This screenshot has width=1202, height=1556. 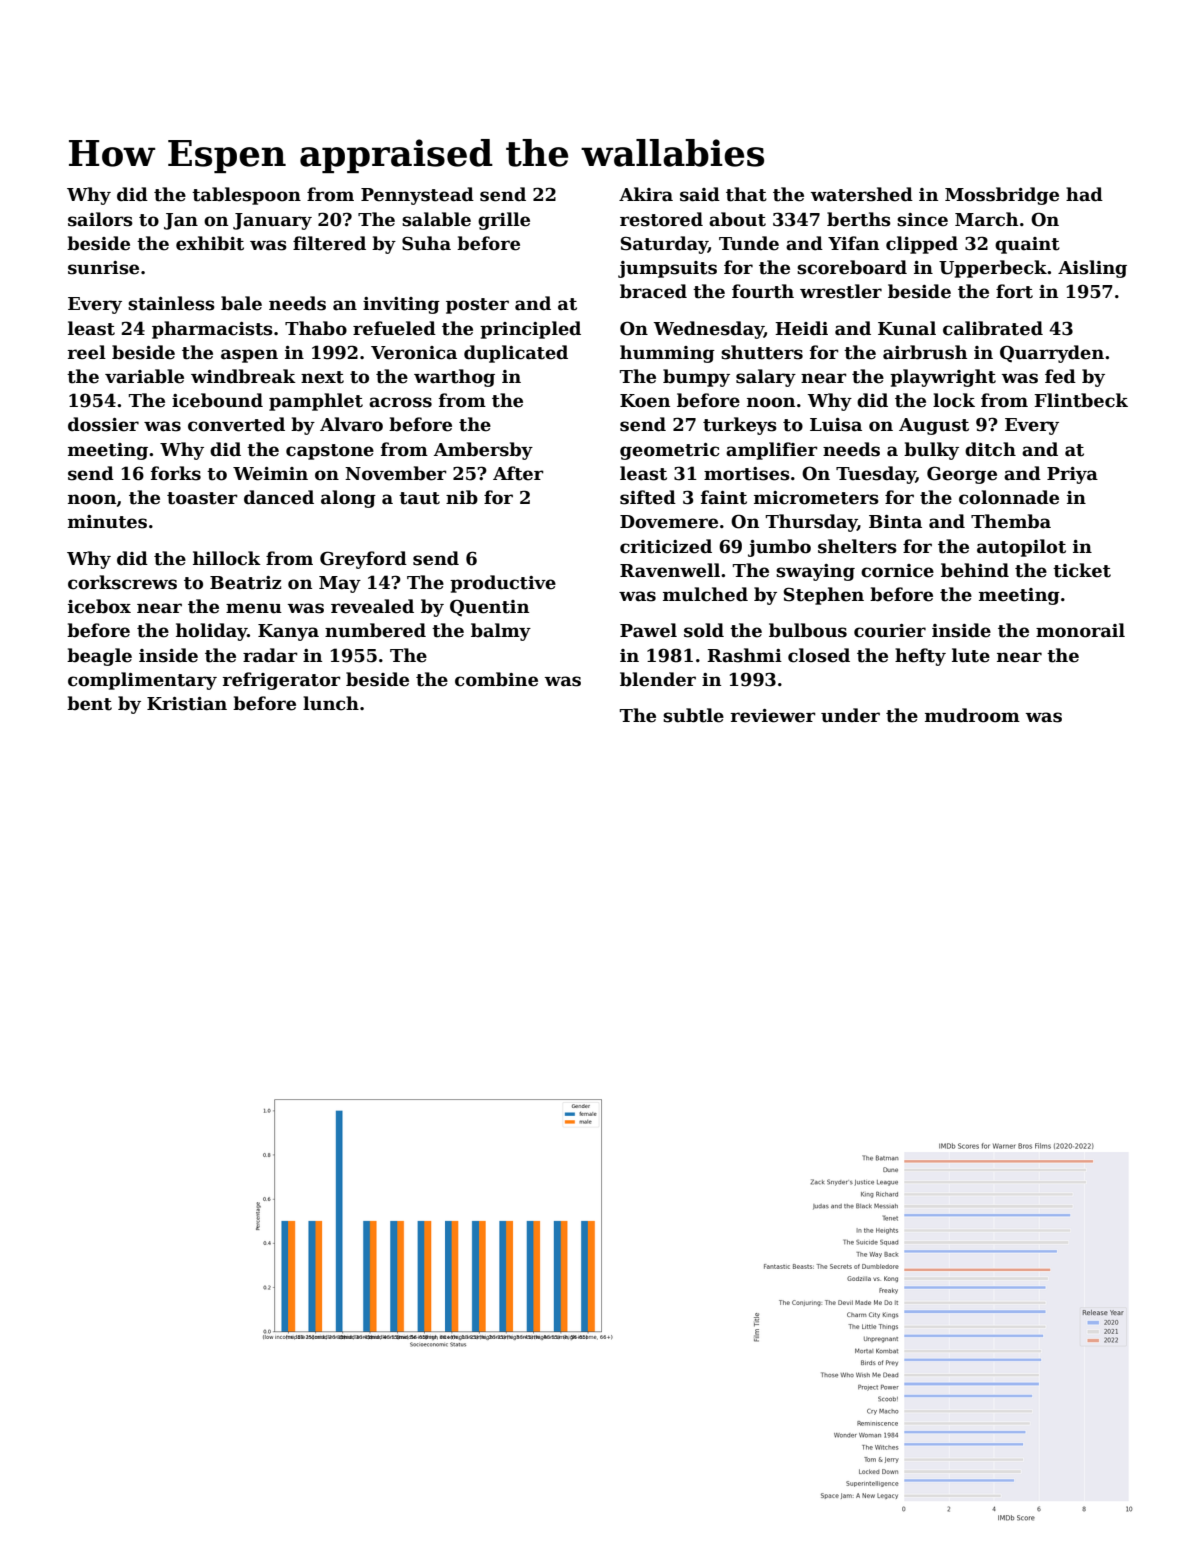 What do you see at coordinates (816, 498) in the screenshot?
I see `micrometers` at bounding box center [816, 498].
